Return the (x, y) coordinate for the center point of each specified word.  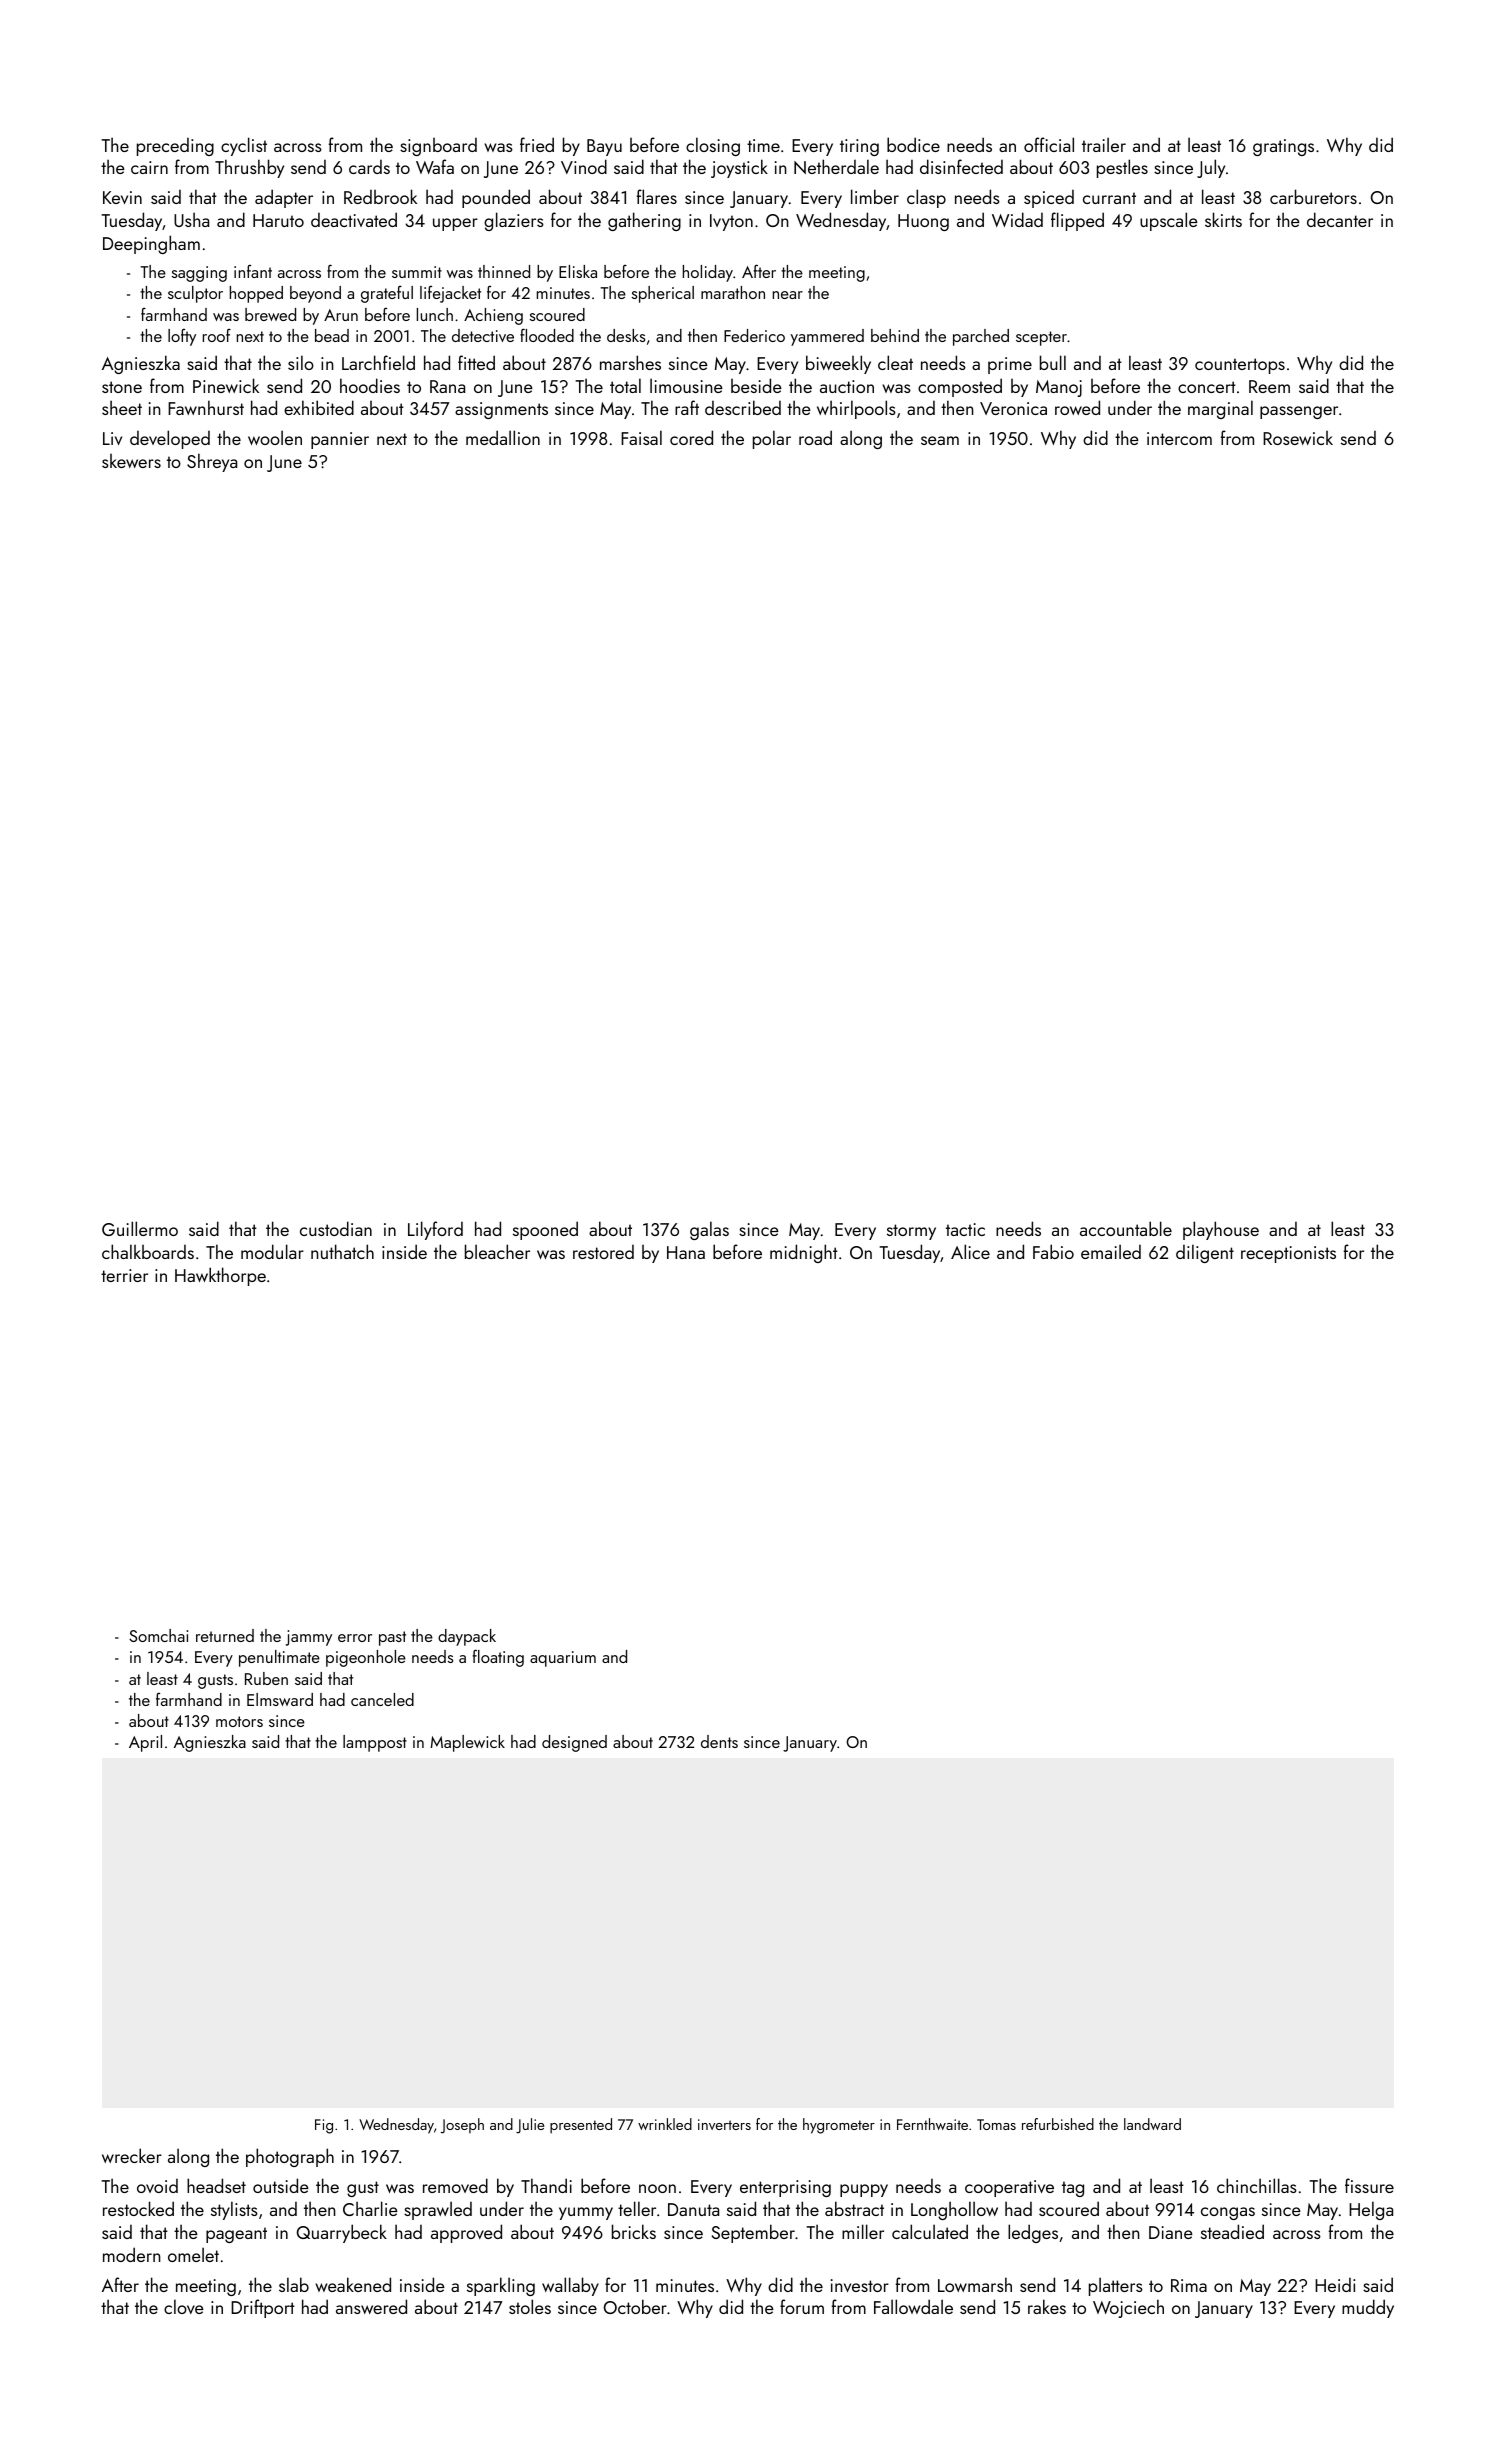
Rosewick (1298, 438)
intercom (1179, 438)
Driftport (263, 2308)
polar (772, 439)
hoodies (370, 385)
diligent (1205, 1253)
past (392, 1638)
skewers (131, 461)
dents (719, 1741)
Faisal (641, 437)
